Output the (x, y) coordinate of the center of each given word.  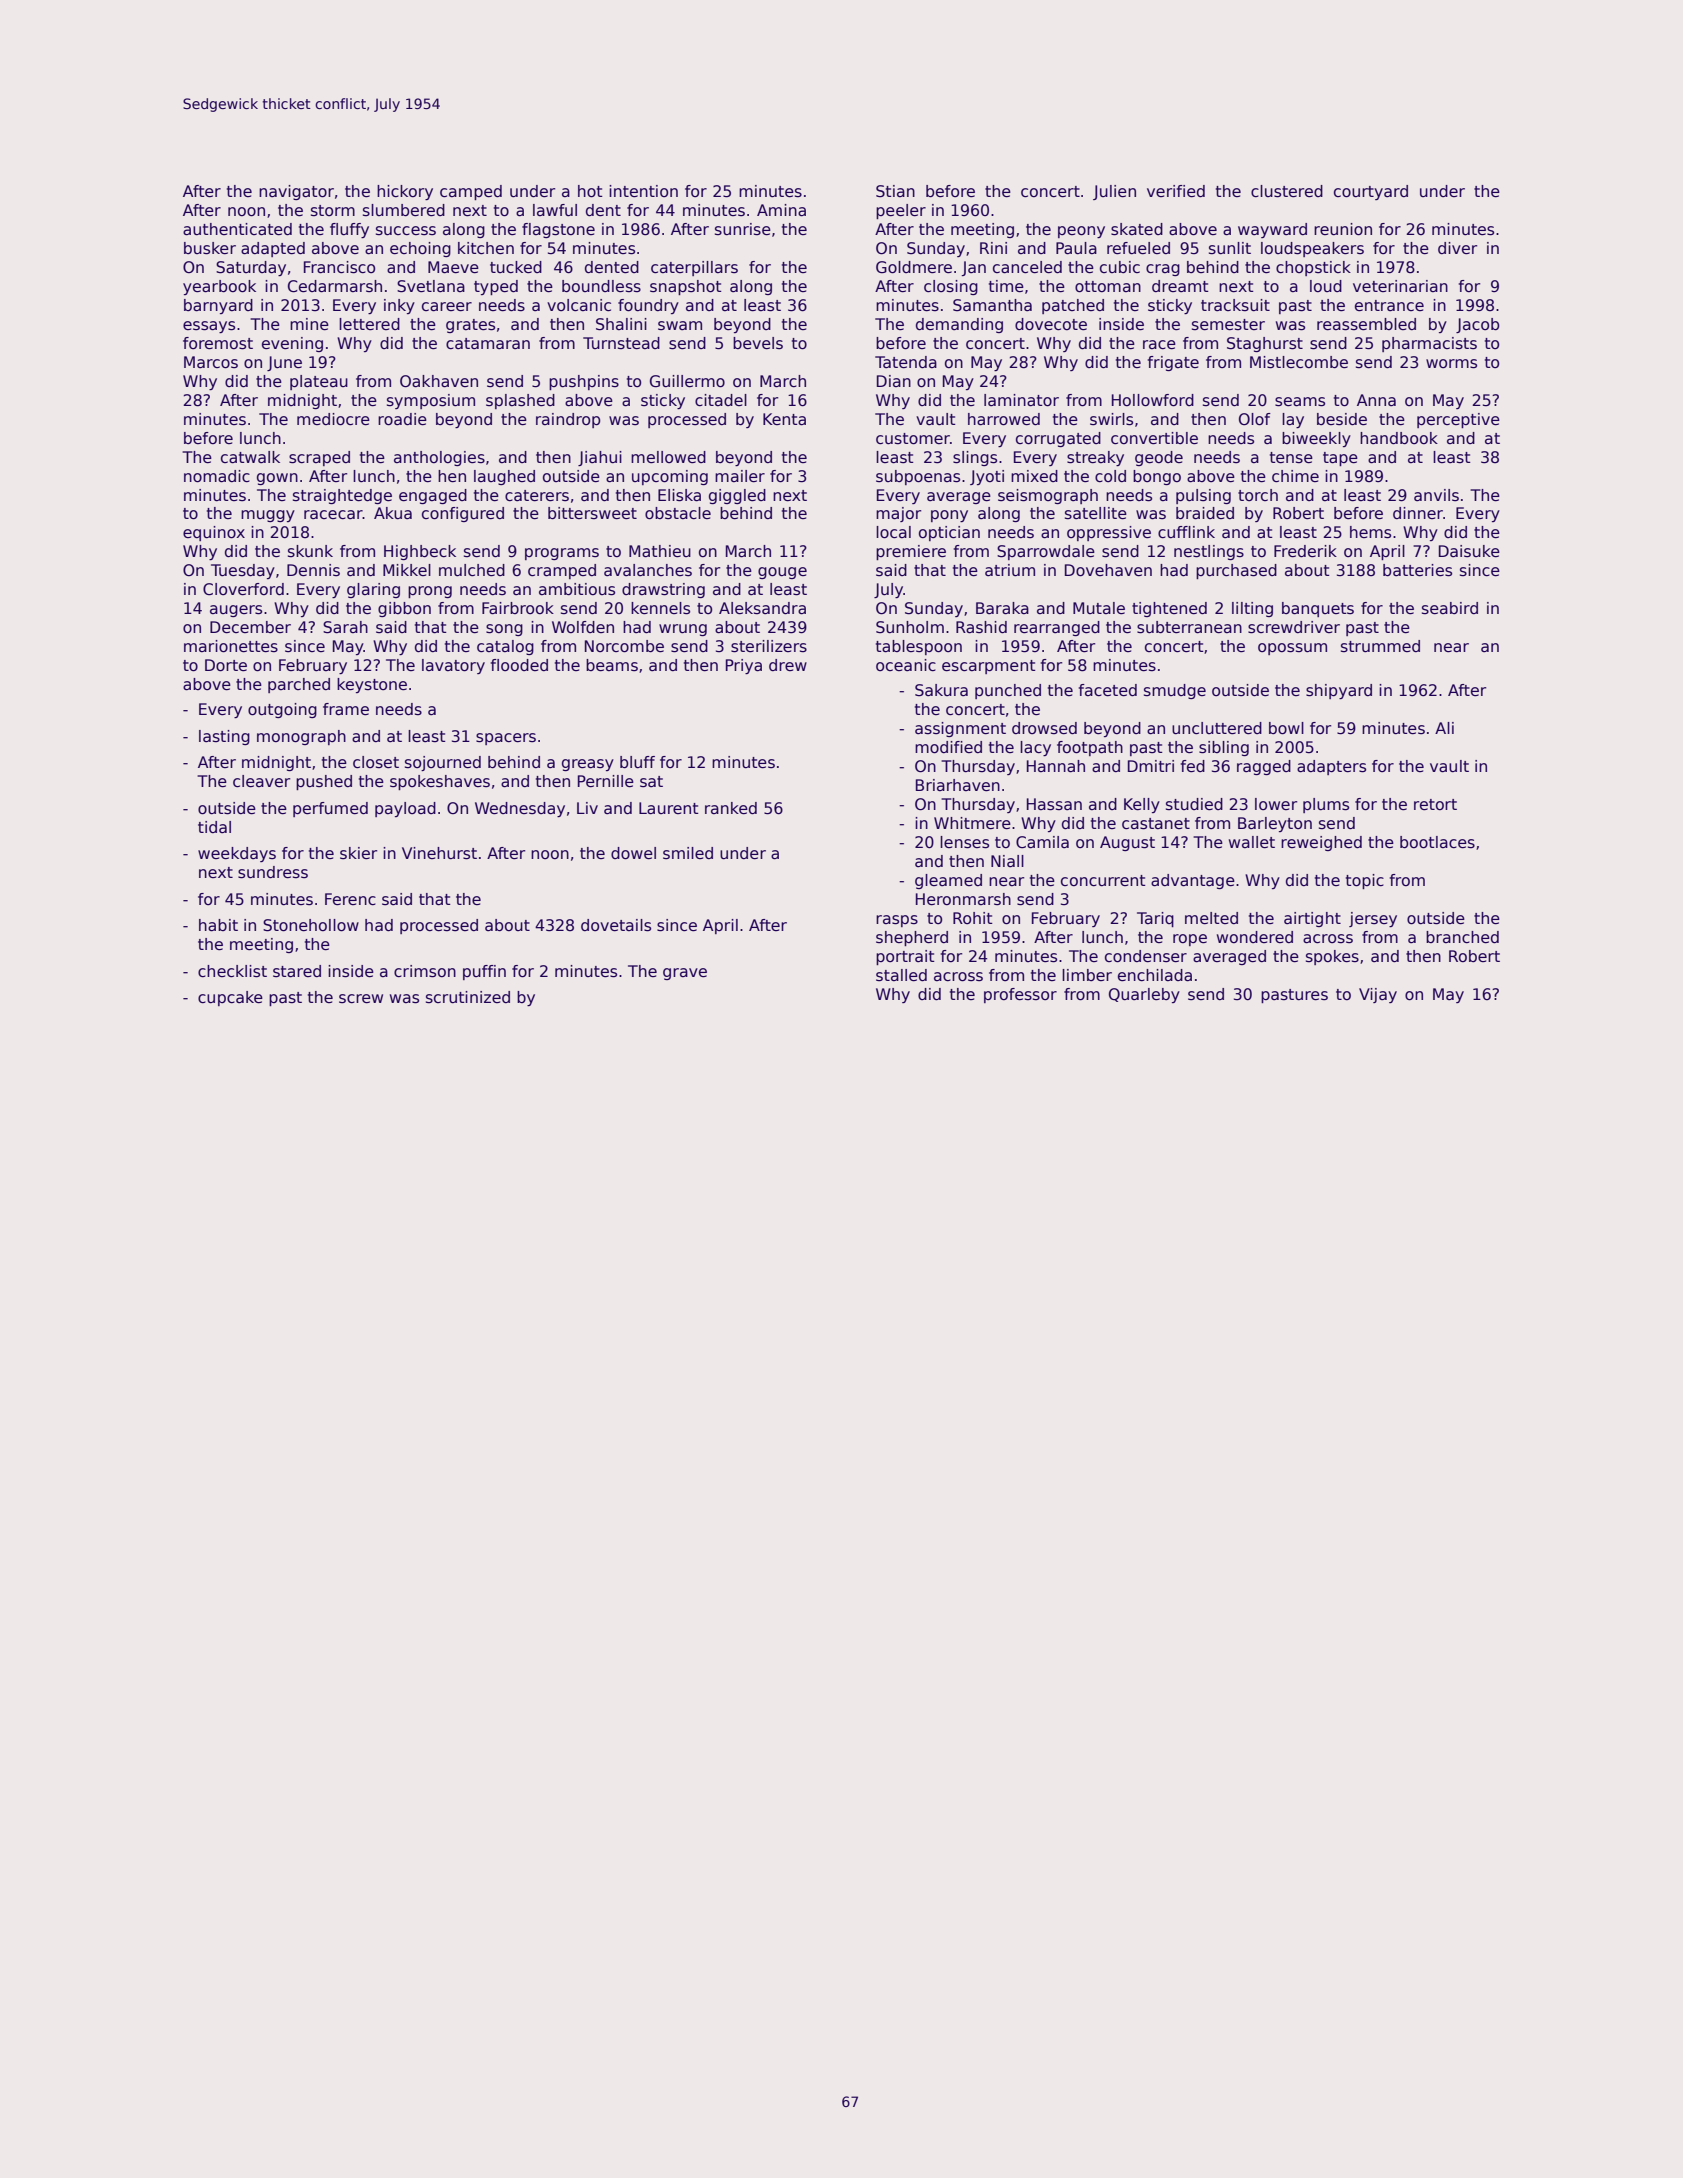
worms (1451, 364)
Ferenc (350, 899)
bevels (758, 343)
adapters (1331, 767)
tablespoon (919, 647)
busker (210, 248)
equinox (214, 533)
